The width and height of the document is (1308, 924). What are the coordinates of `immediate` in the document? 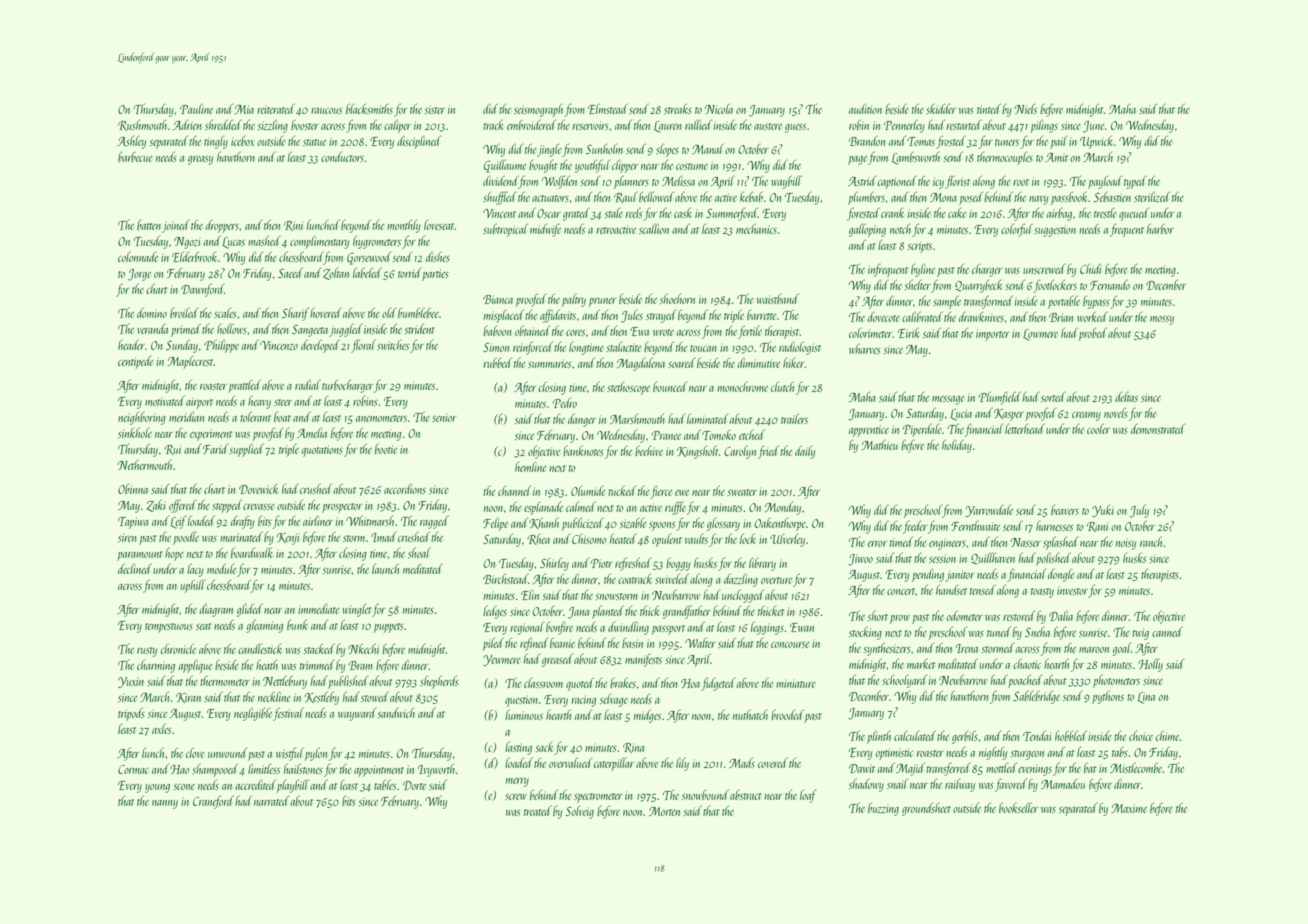 It's located at (318, 608).
